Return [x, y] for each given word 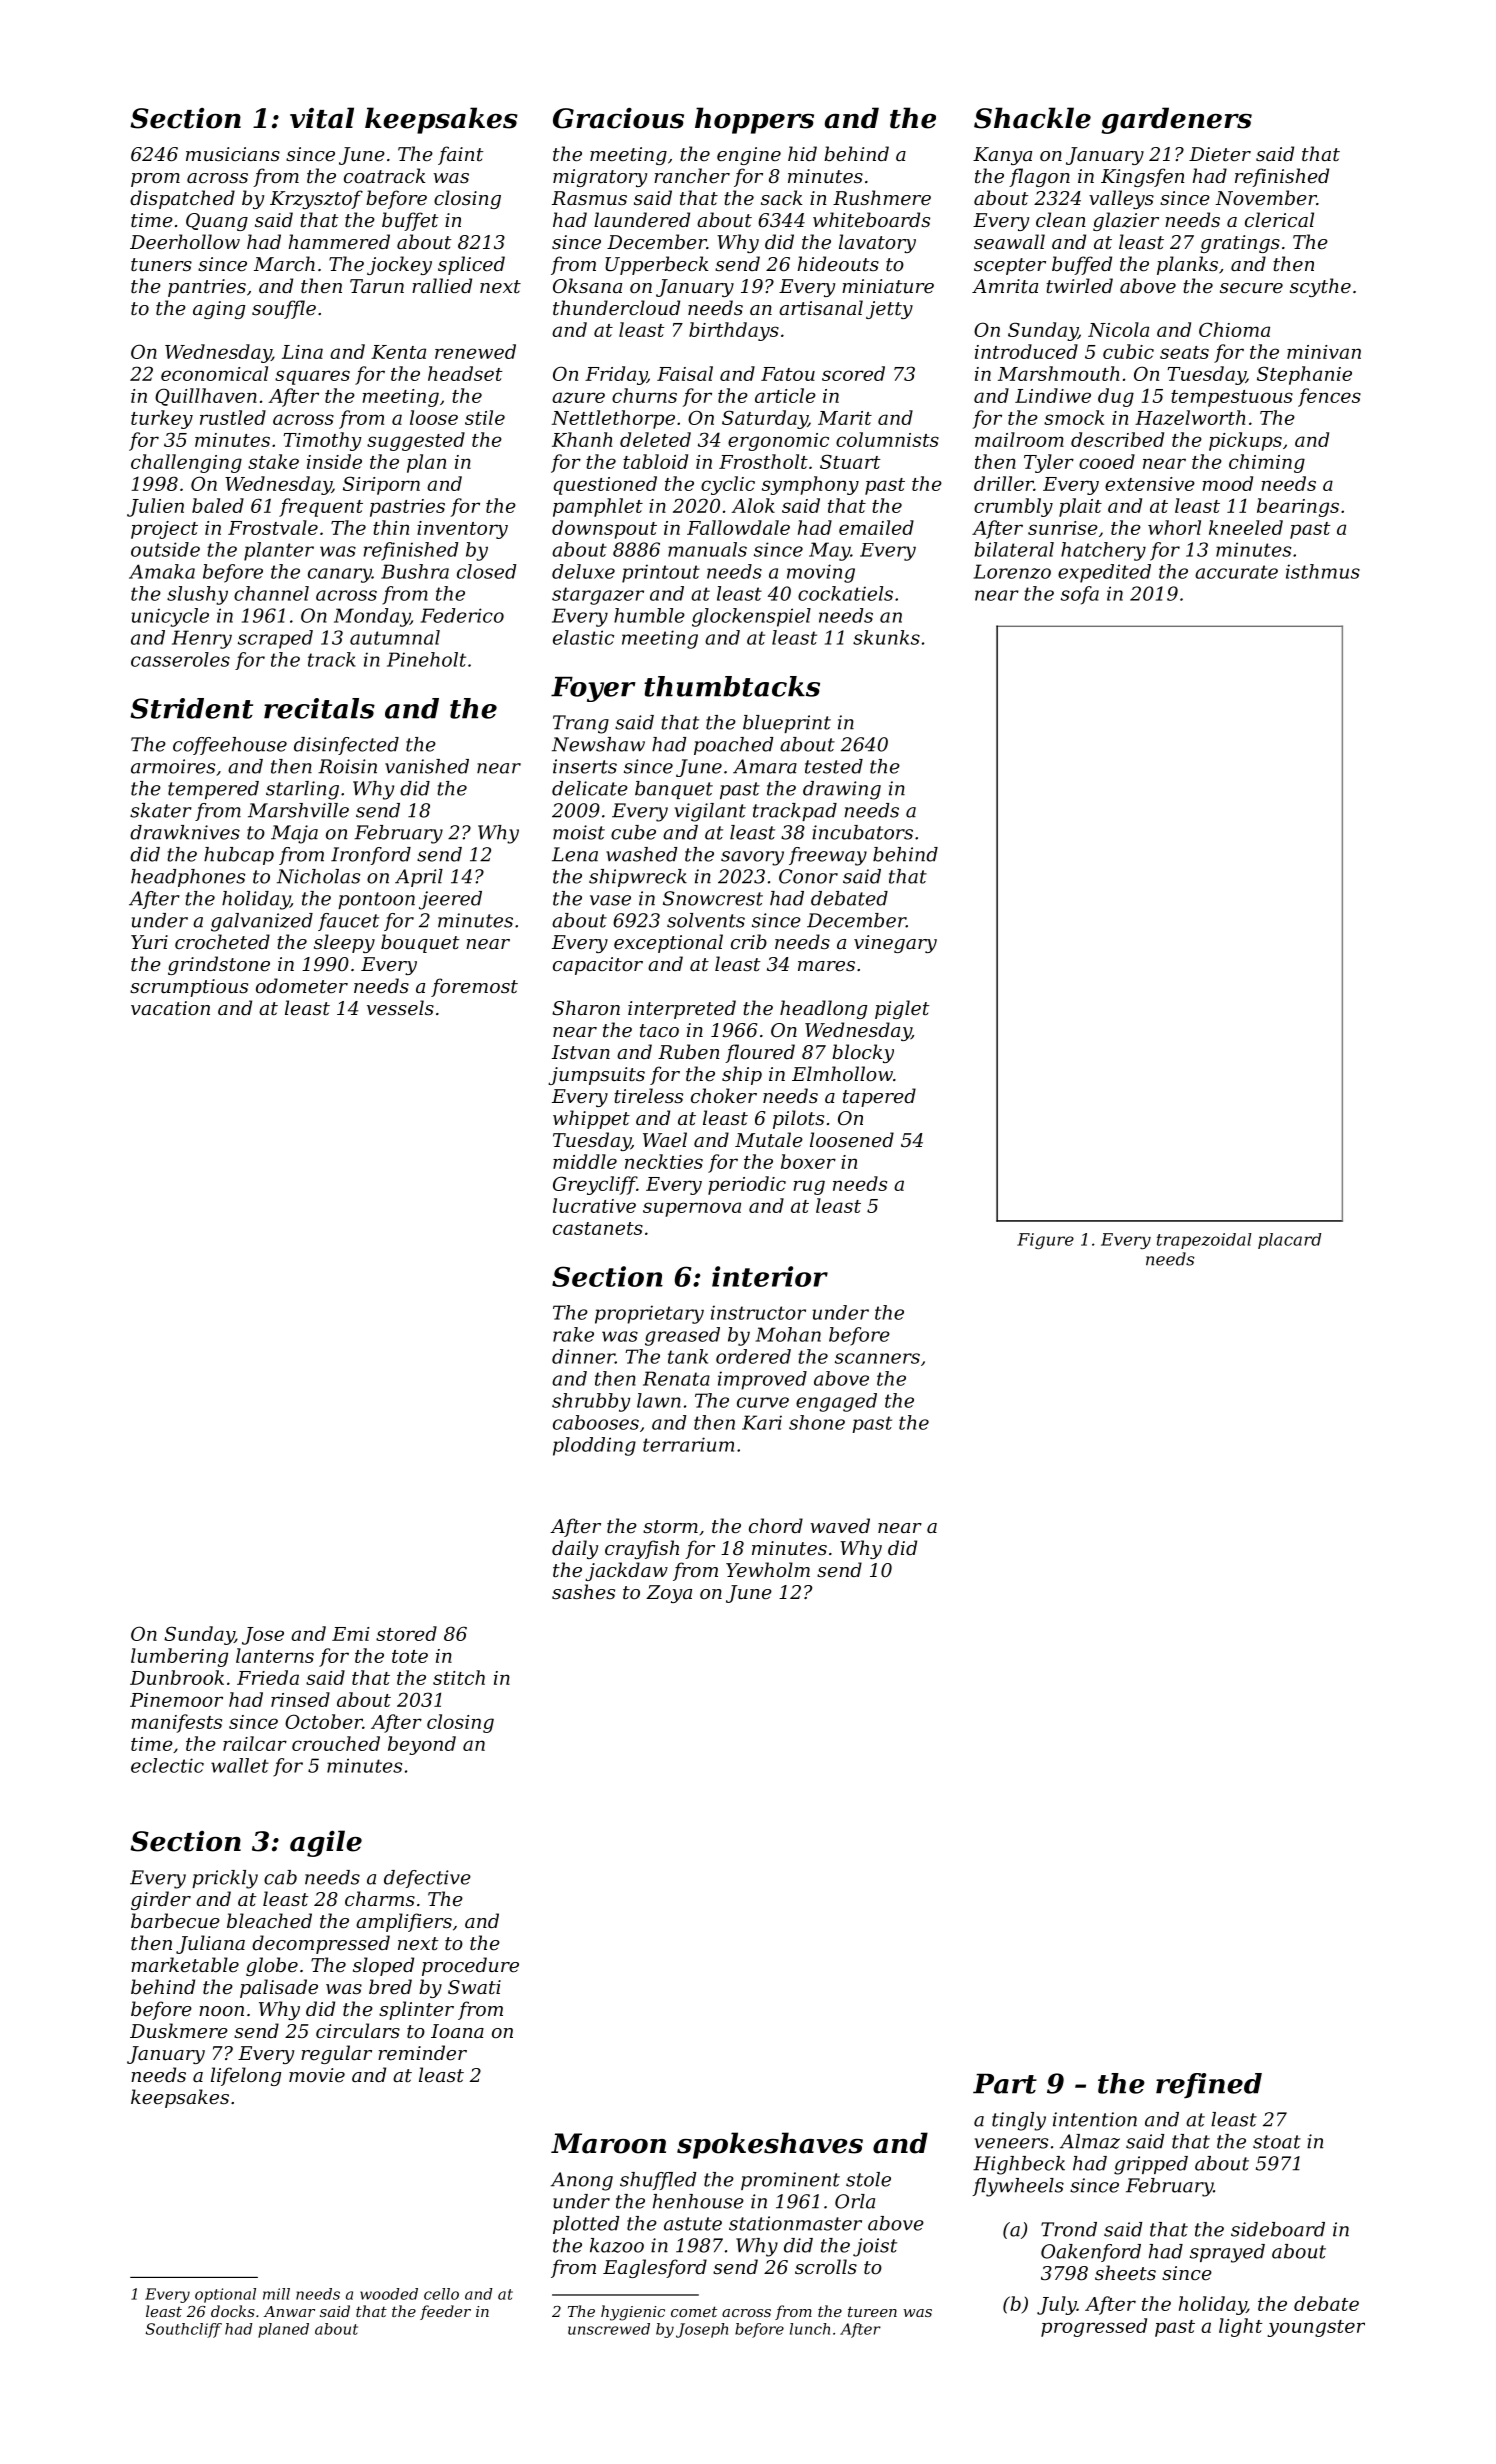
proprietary [649, 1314]
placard [1289, 1241]
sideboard [1278, 2229]
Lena [575, 854]
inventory [462, 530]
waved [840, 1525]
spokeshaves [770, 2145]
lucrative [594, 1205]
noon [221, 2011]
